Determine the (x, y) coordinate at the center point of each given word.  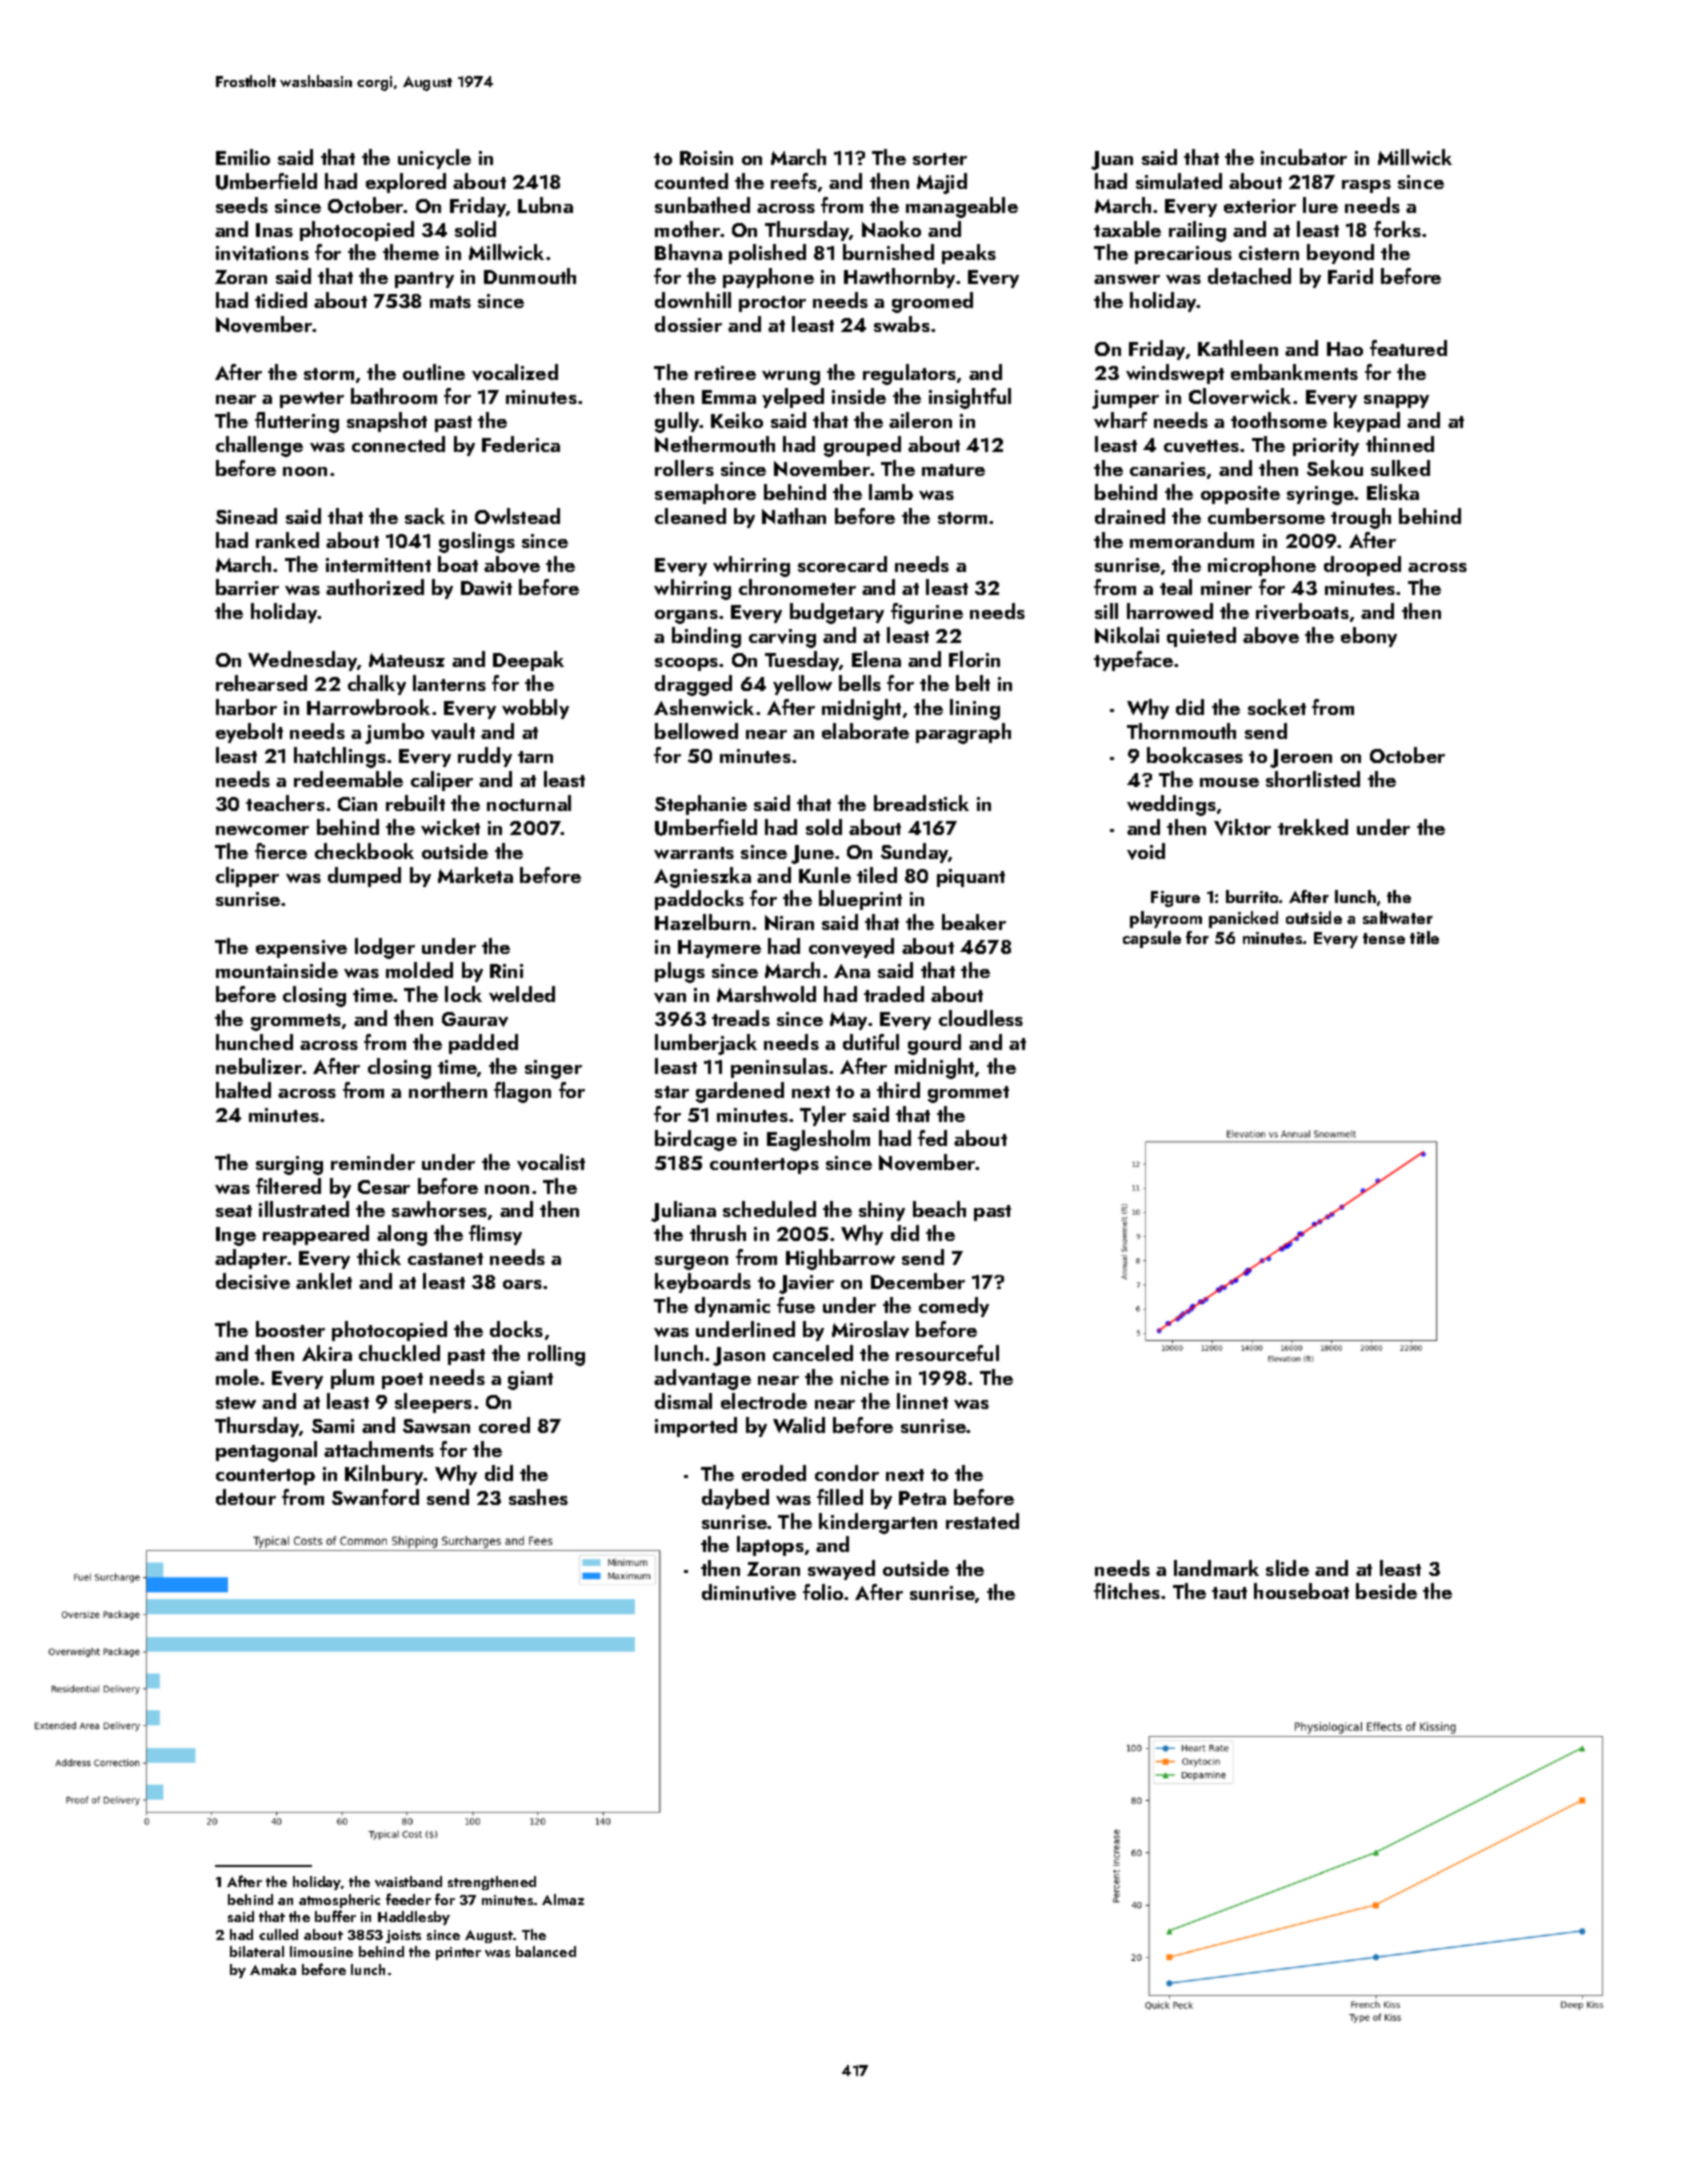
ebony (1369, 637)
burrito (1252, 896)
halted (243, 1090)
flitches (1127, 1591)
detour (246, 1497)
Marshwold (766, 994)
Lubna (545, 205)
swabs (902, 324)
